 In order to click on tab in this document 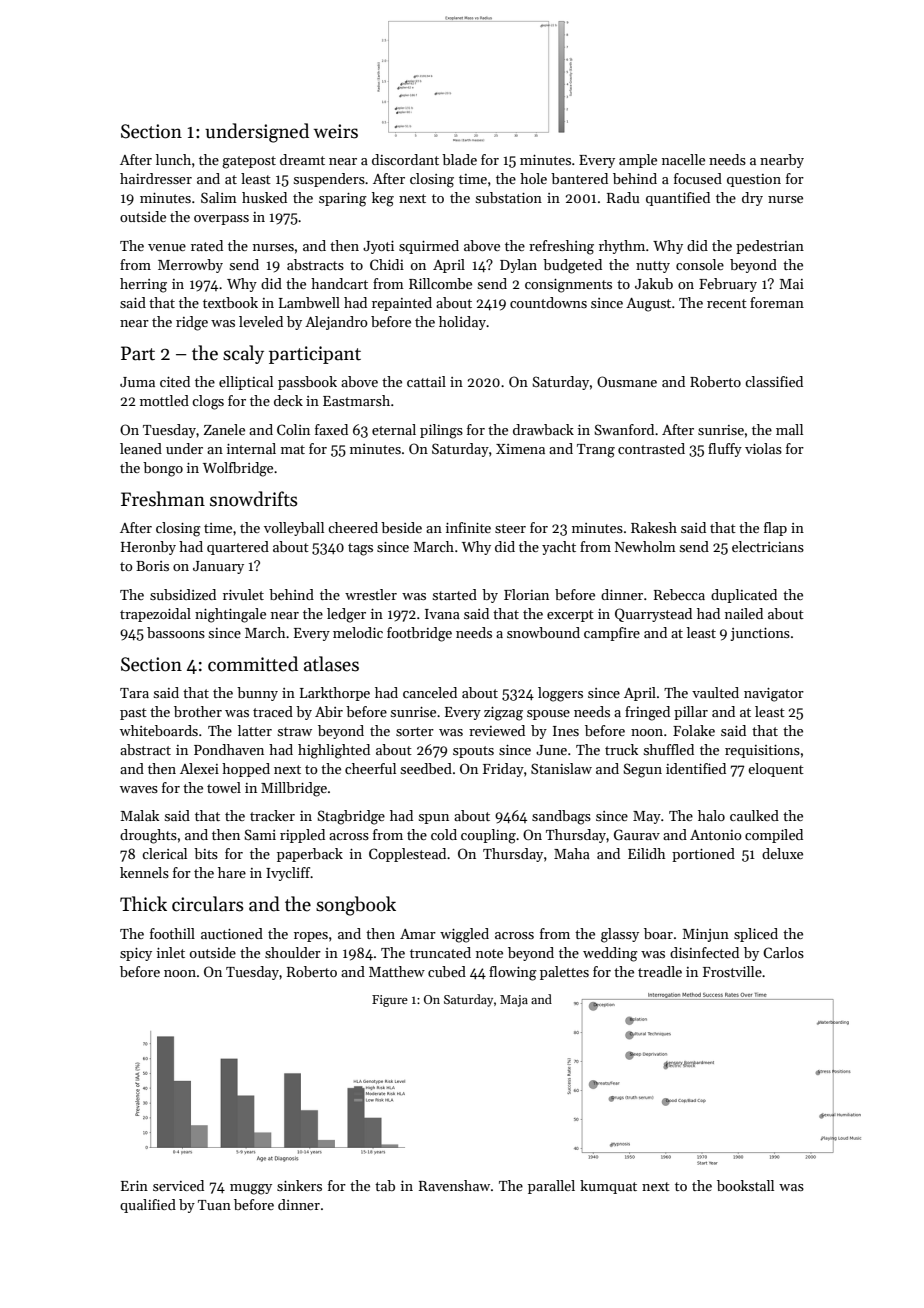, I will do `click(385, 1185)`.
